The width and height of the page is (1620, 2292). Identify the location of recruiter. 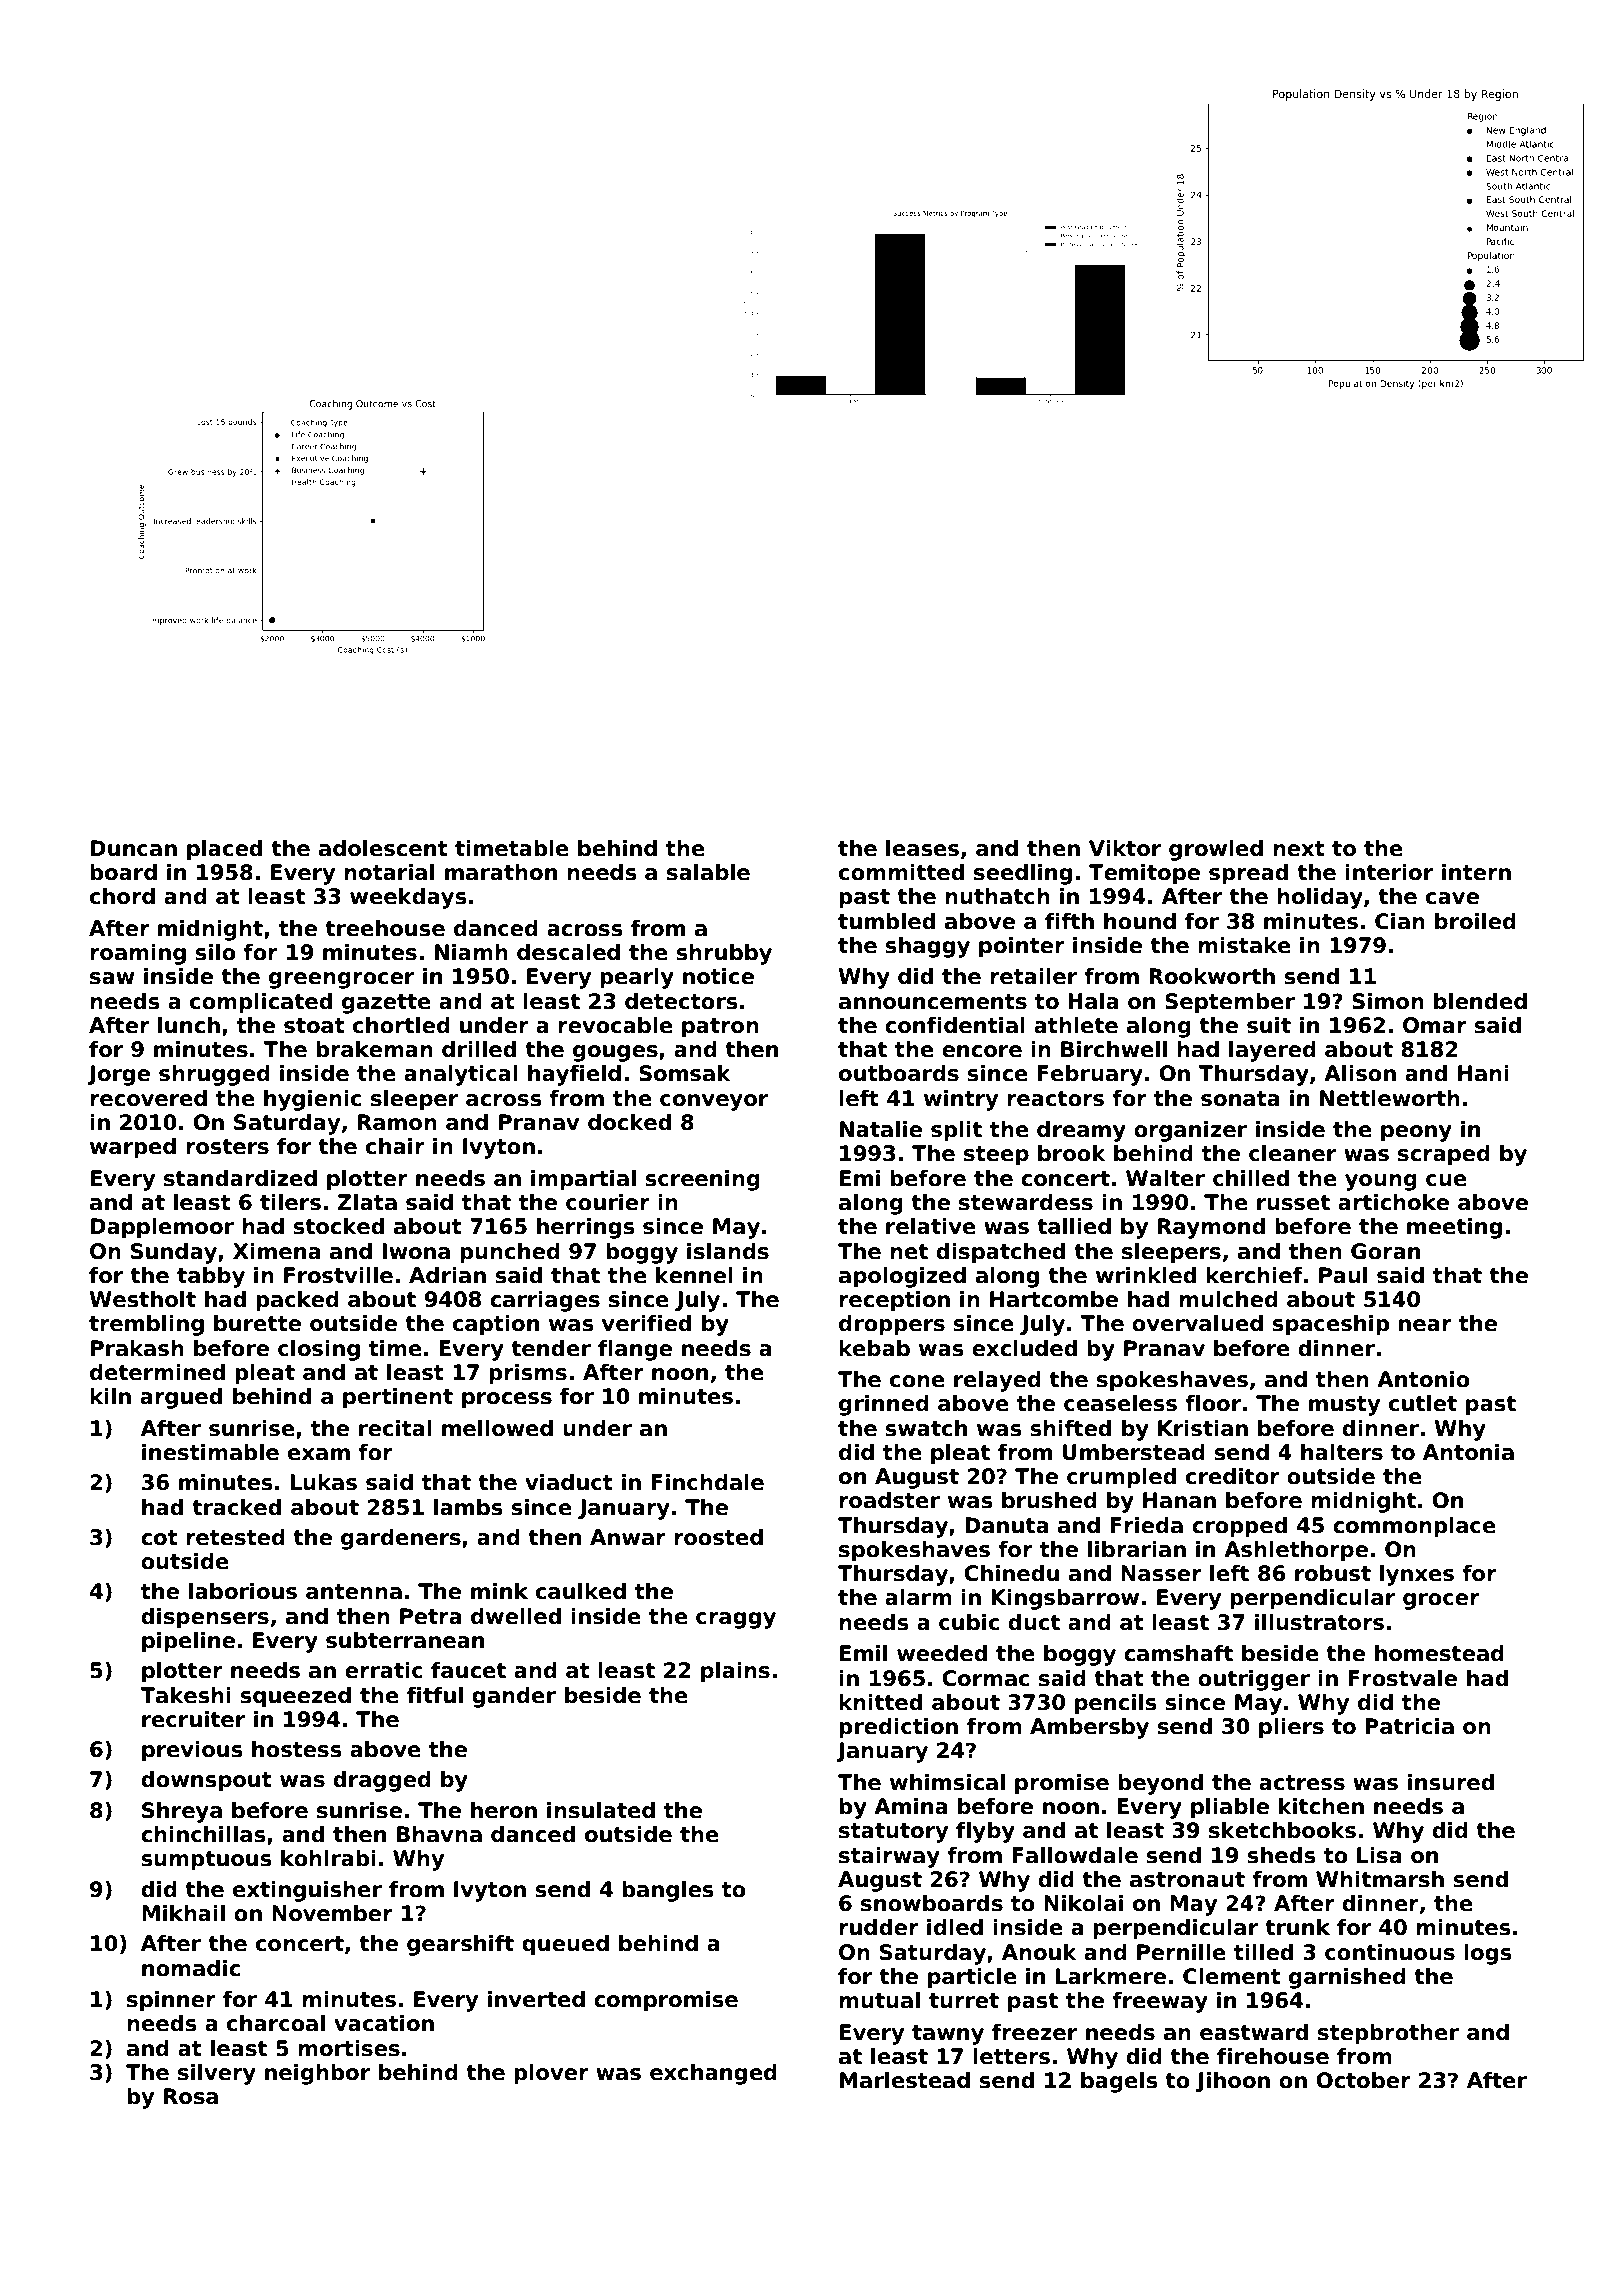
(193, 1719).
